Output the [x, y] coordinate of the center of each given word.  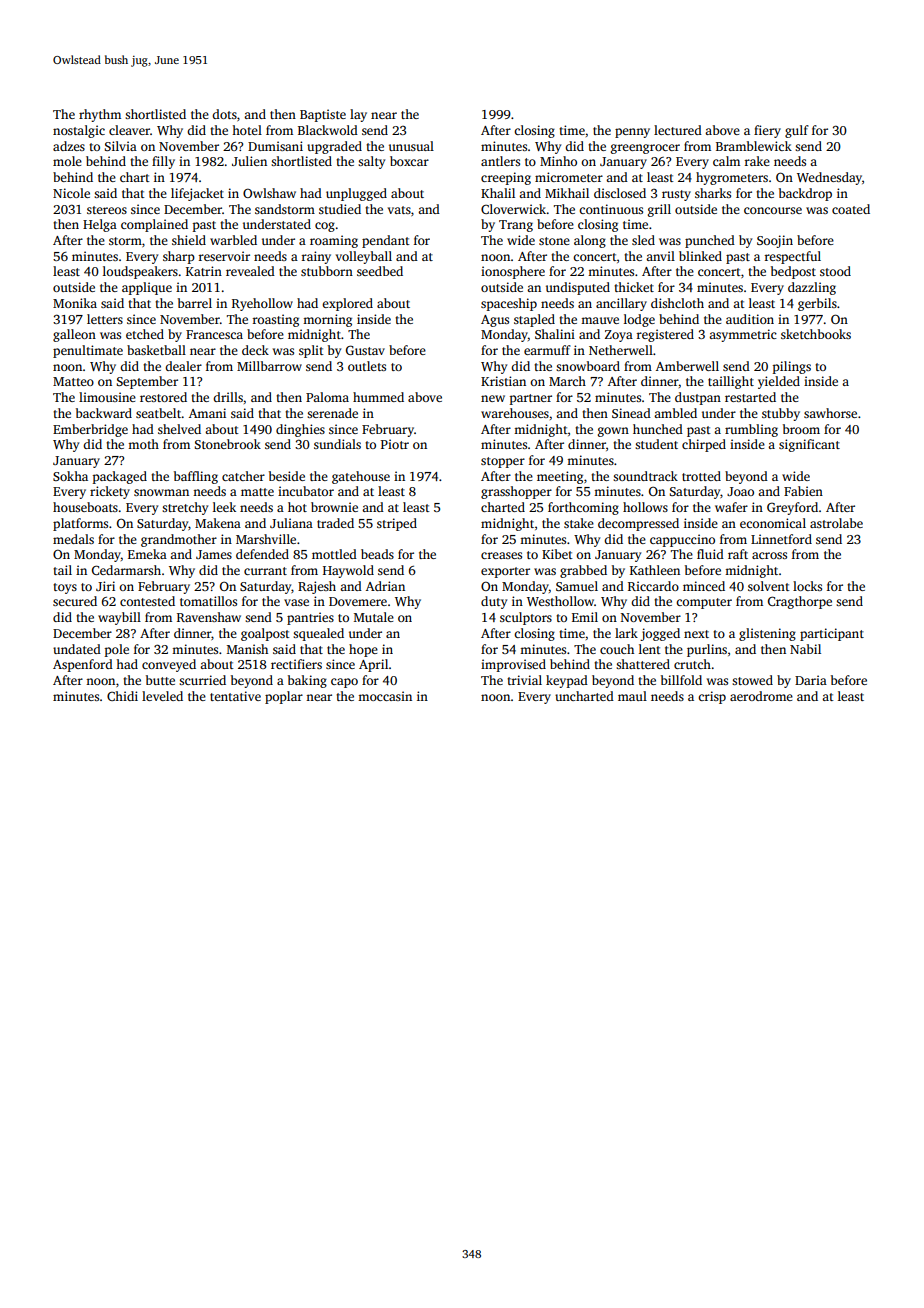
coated [851, 209]
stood [835, 271]
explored [347, 304]
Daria [811, 680]
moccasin [385, 696]
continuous [611, 209]
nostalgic [79, 131]
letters [105, 319]
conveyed [169, 665]
